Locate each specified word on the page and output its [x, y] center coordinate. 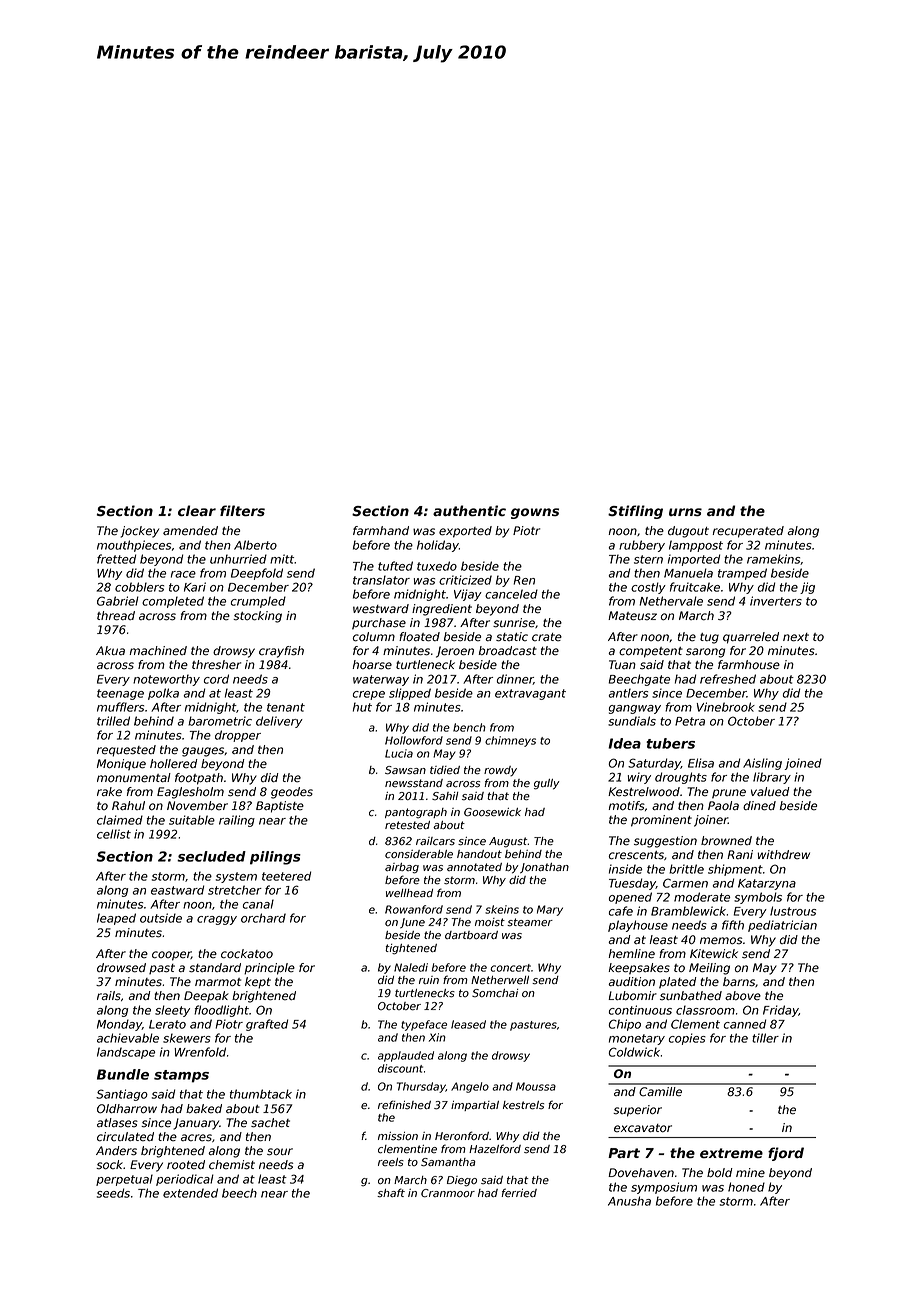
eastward [177, 890]
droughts [681, 778]
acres [196, 1138]
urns [685, 512]
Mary [550, 910]
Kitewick [714, 954]
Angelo [470, 1087]
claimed [120, 820]
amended [190, 531]
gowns [535, 513]
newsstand [414, 783]
